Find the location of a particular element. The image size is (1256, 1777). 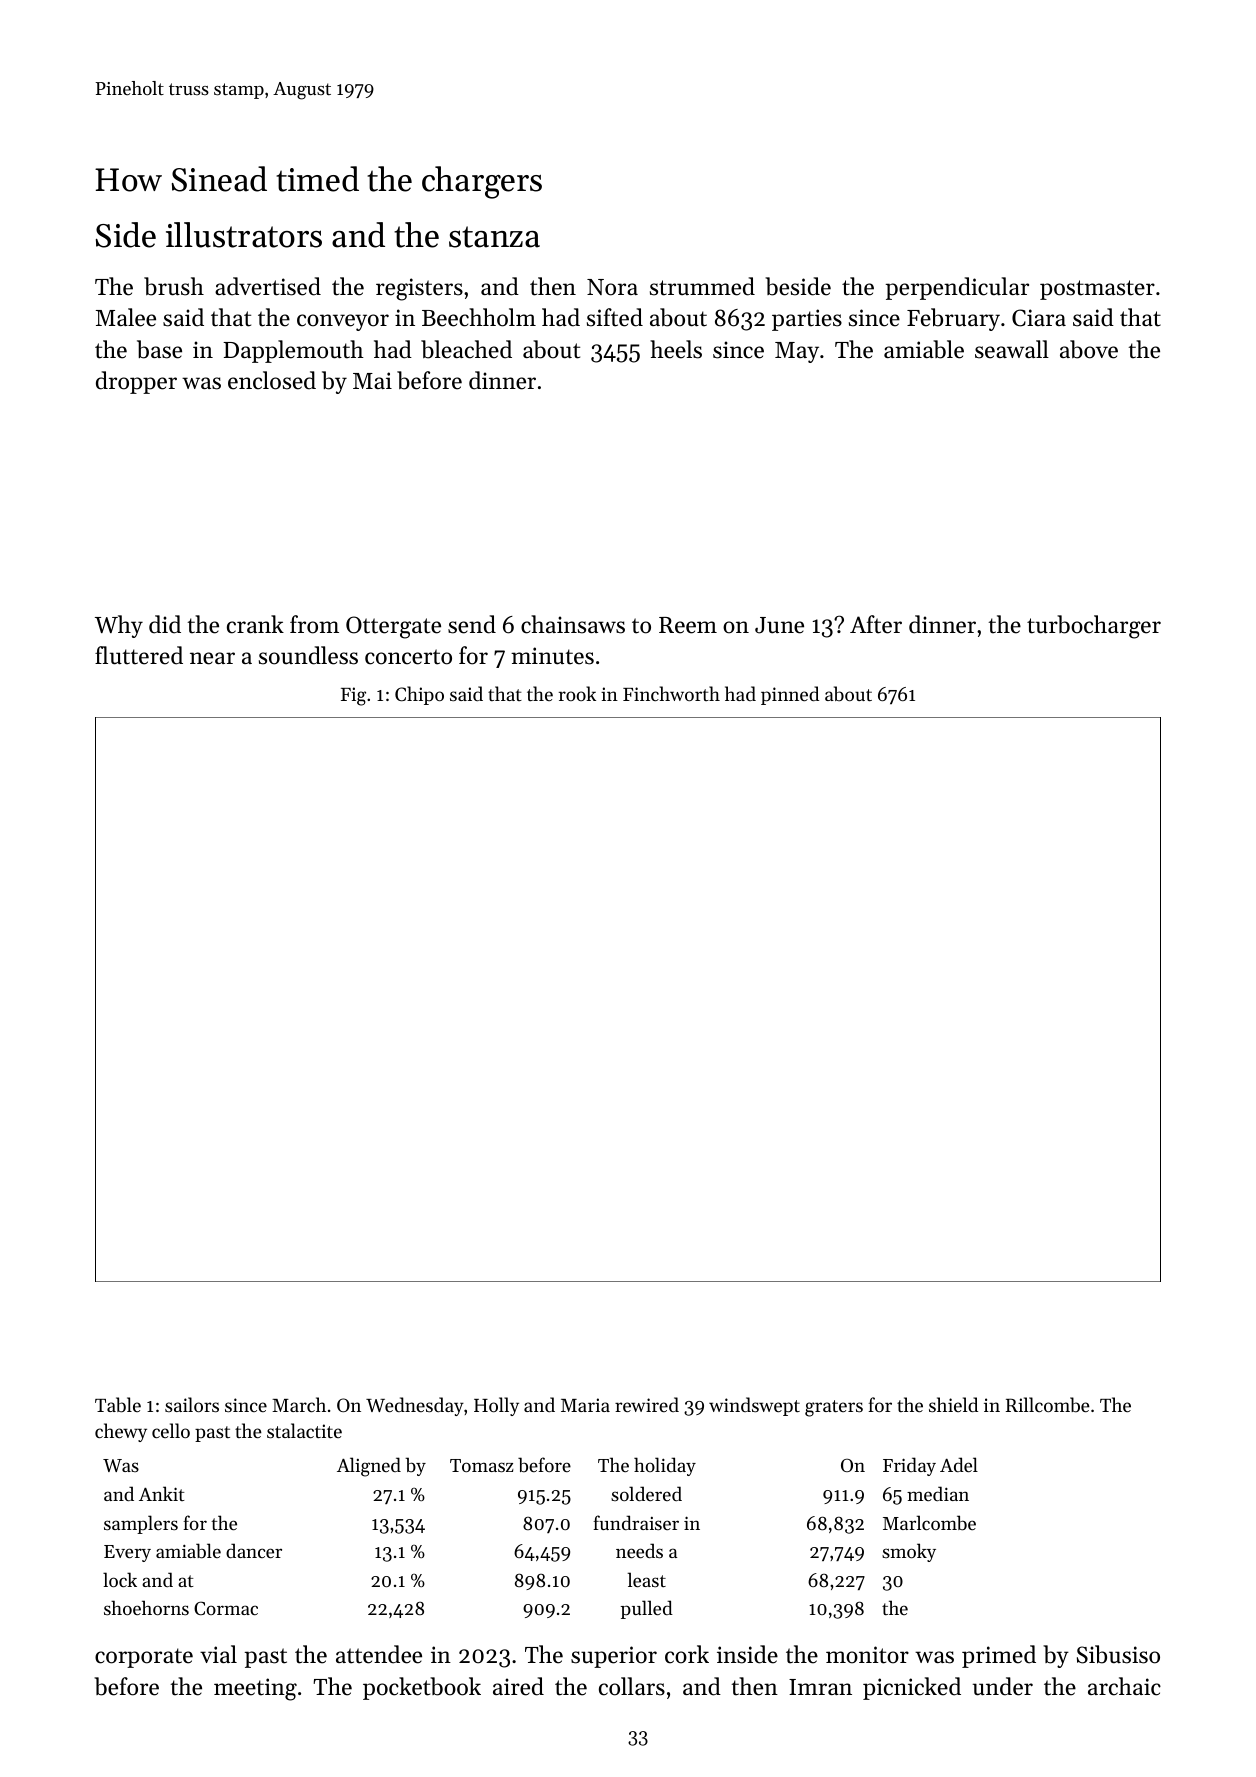

pinned is located at coordinates (790, 695).
